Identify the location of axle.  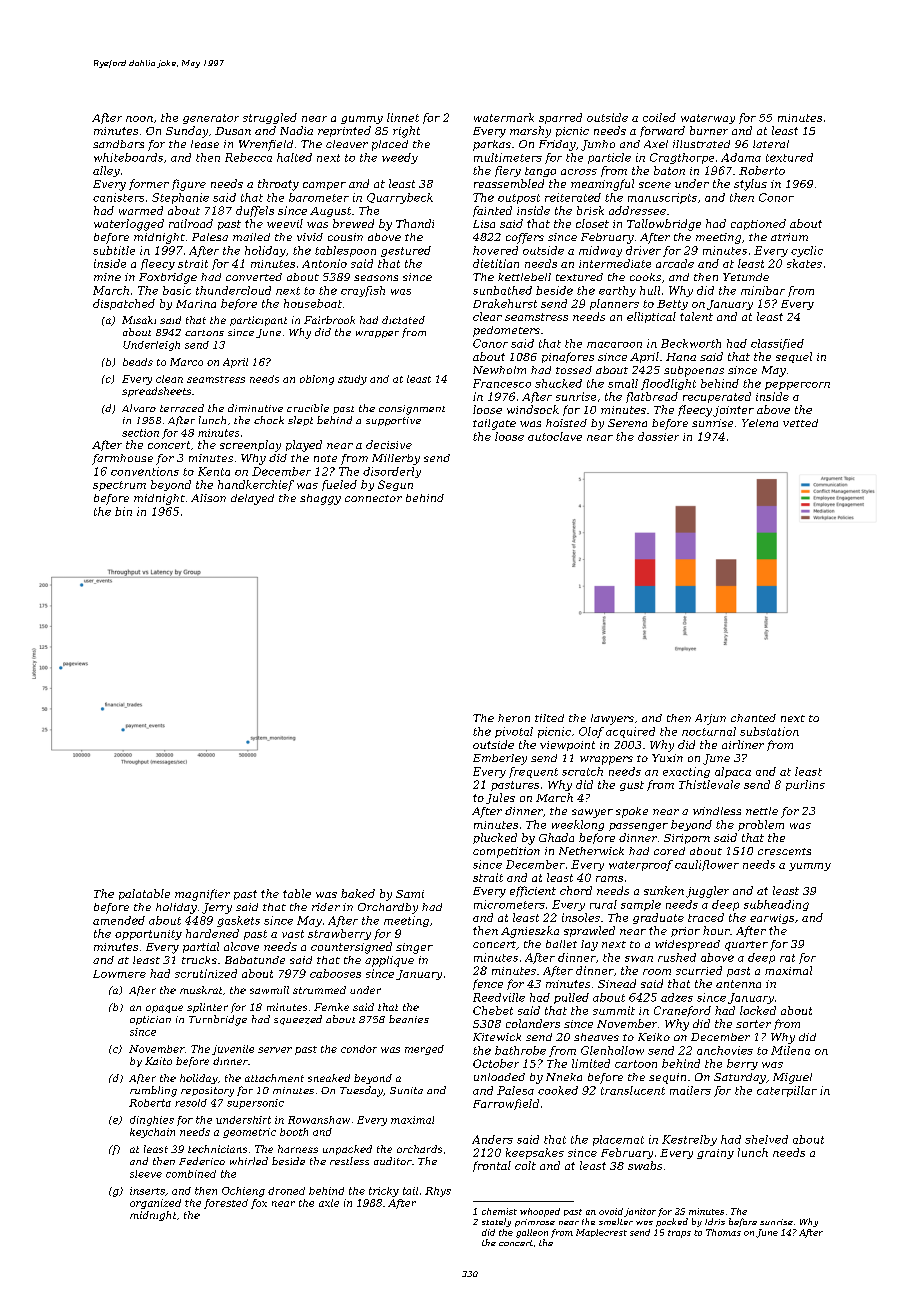
(329, 1203).
